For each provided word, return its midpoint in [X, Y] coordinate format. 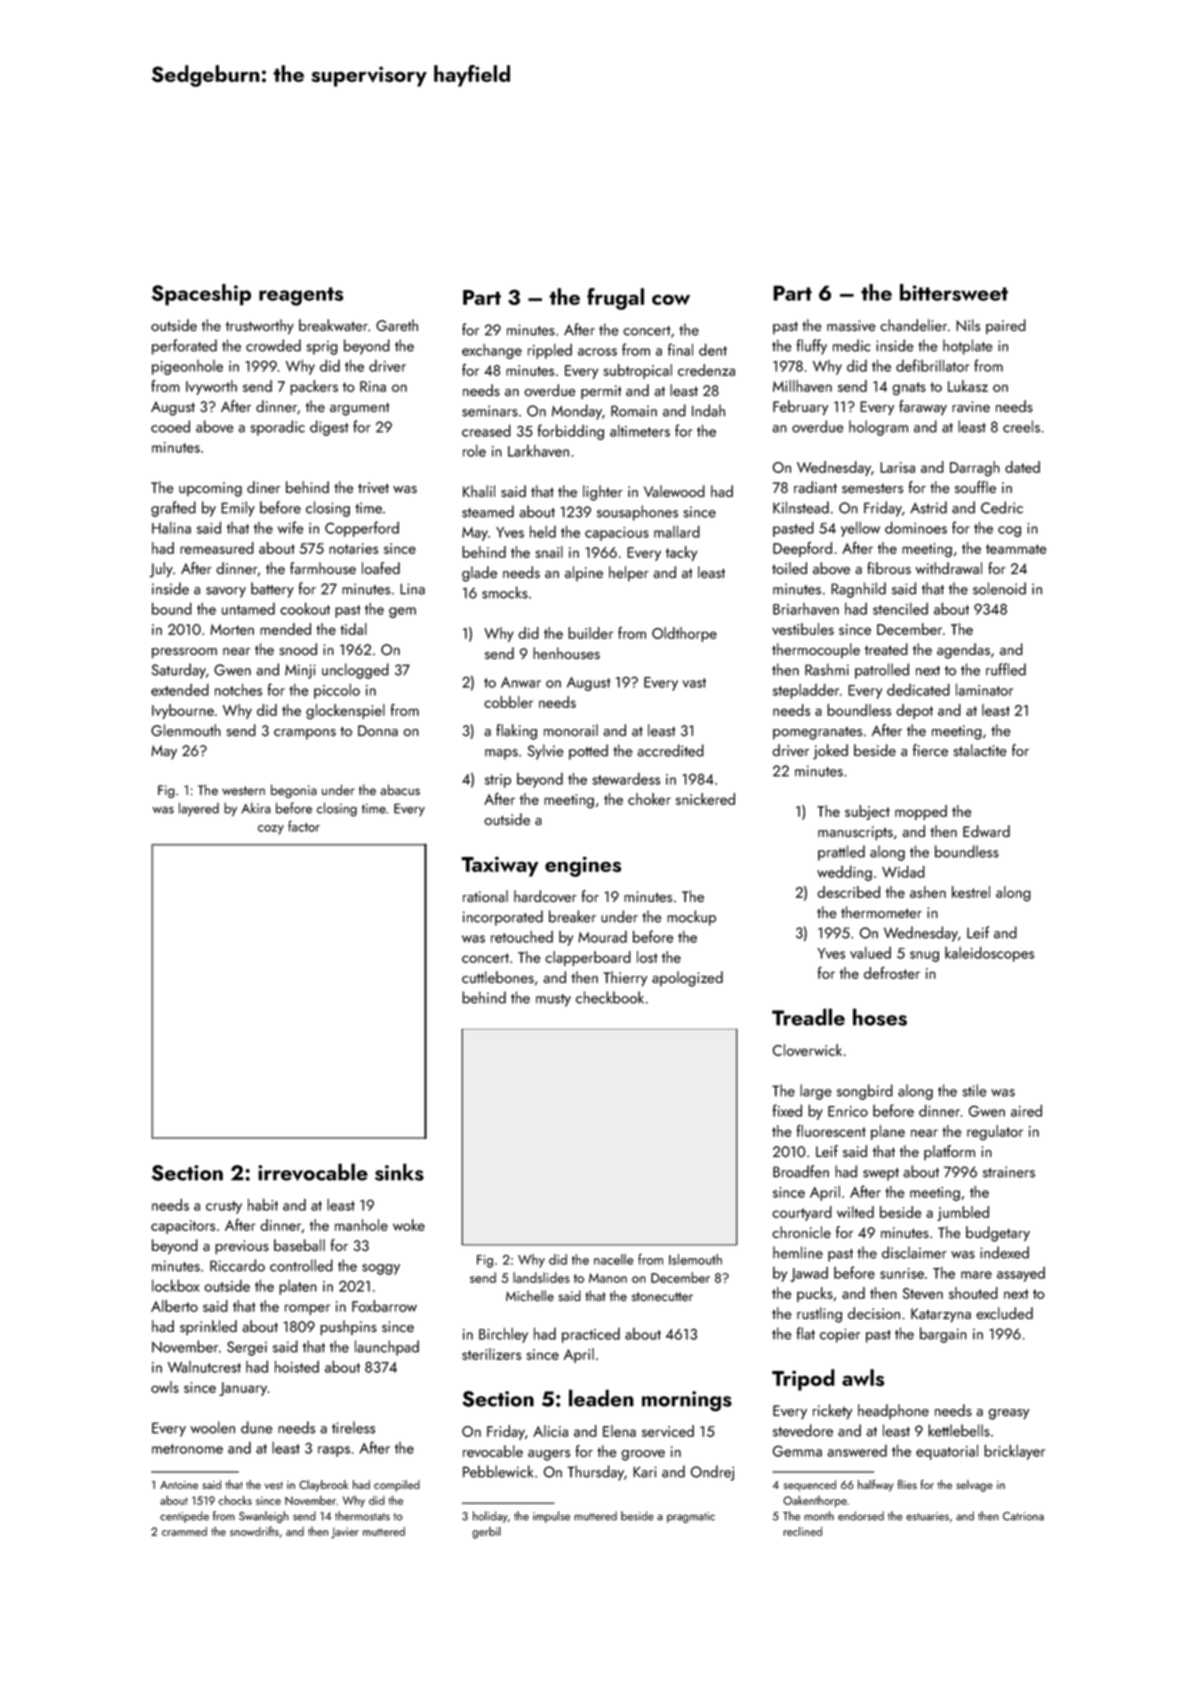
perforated [184, 347]
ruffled [1006, 669]
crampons [305, 734]
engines [583, 866]
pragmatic [691, 1517]
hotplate [968, 347]
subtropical [637, 371]
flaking [516, 732]
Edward [986, 831]
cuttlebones [498, 977]
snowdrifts [254, 1531]
